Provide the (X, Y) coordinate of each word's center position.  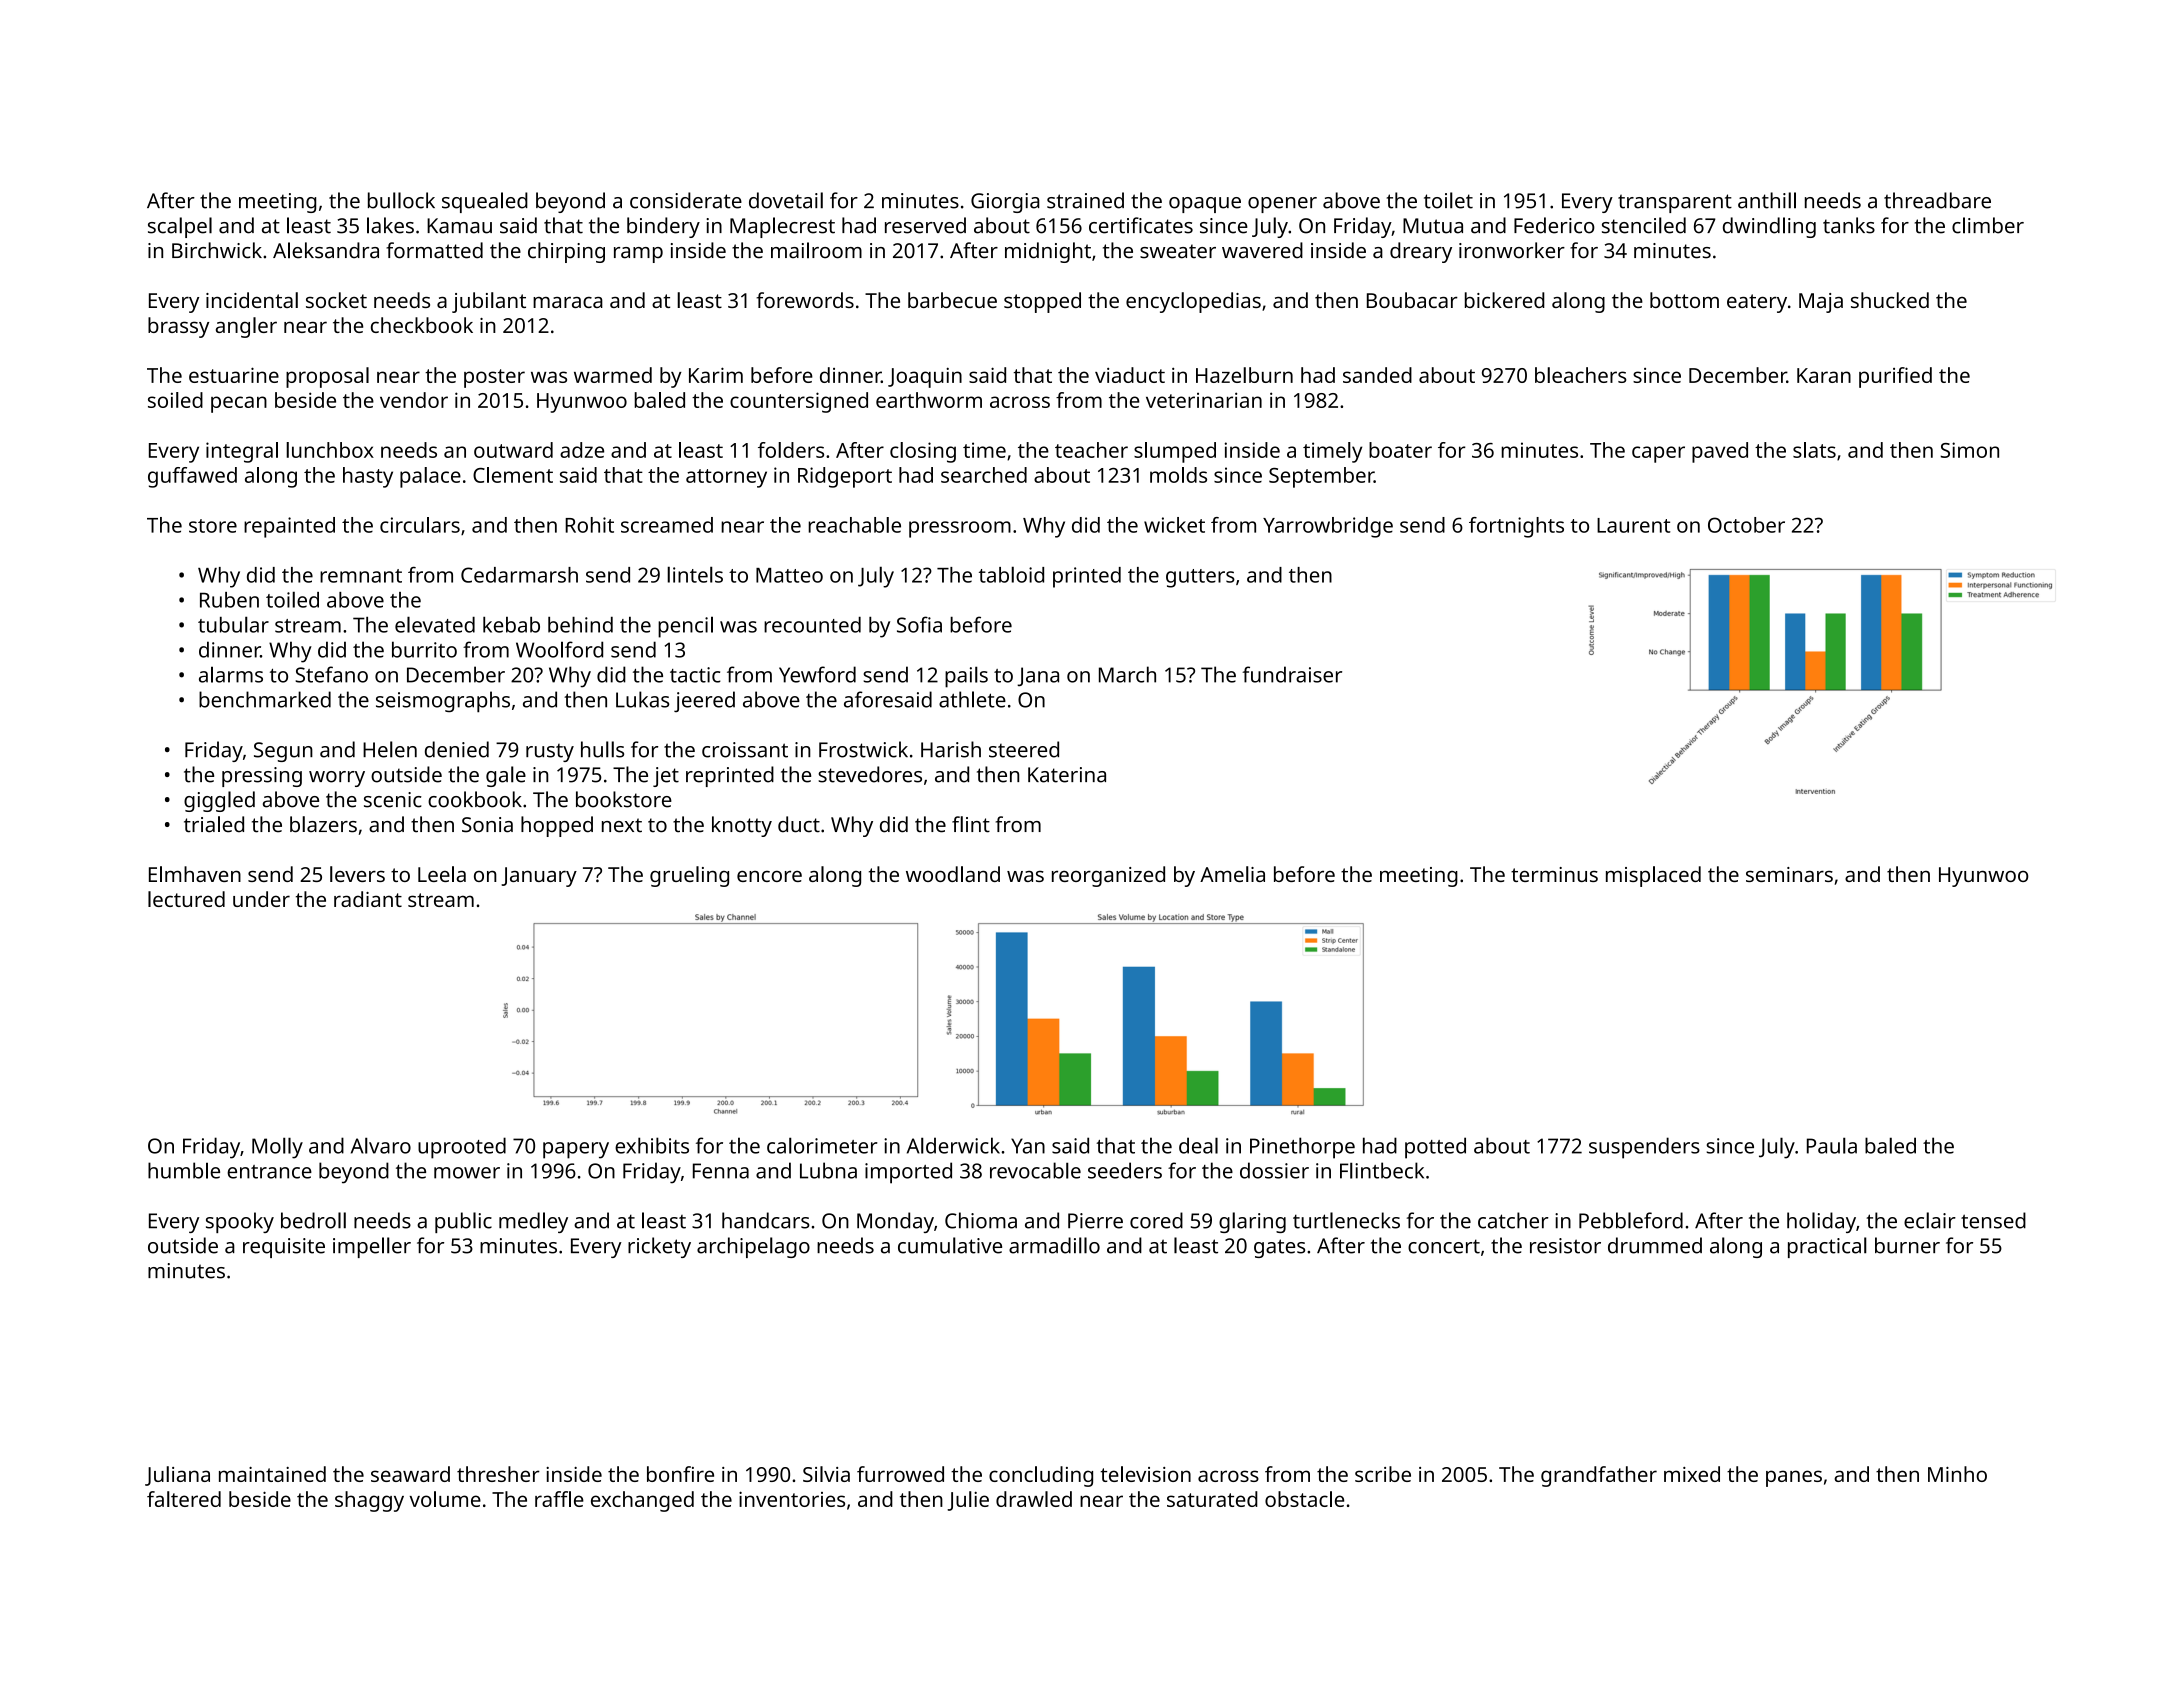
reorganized (1108, 876)
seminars (1789, 874)
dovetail (786, 200)
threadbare (1937, 200)
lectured (186, 899)
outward (513, 450)
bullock (401, 200)
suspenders (1644, 1148)
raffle (559, 1499)
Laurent (1633, 525)
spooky (240, 1222)
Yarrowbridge (1328, 527)
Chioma (981, 1220)
